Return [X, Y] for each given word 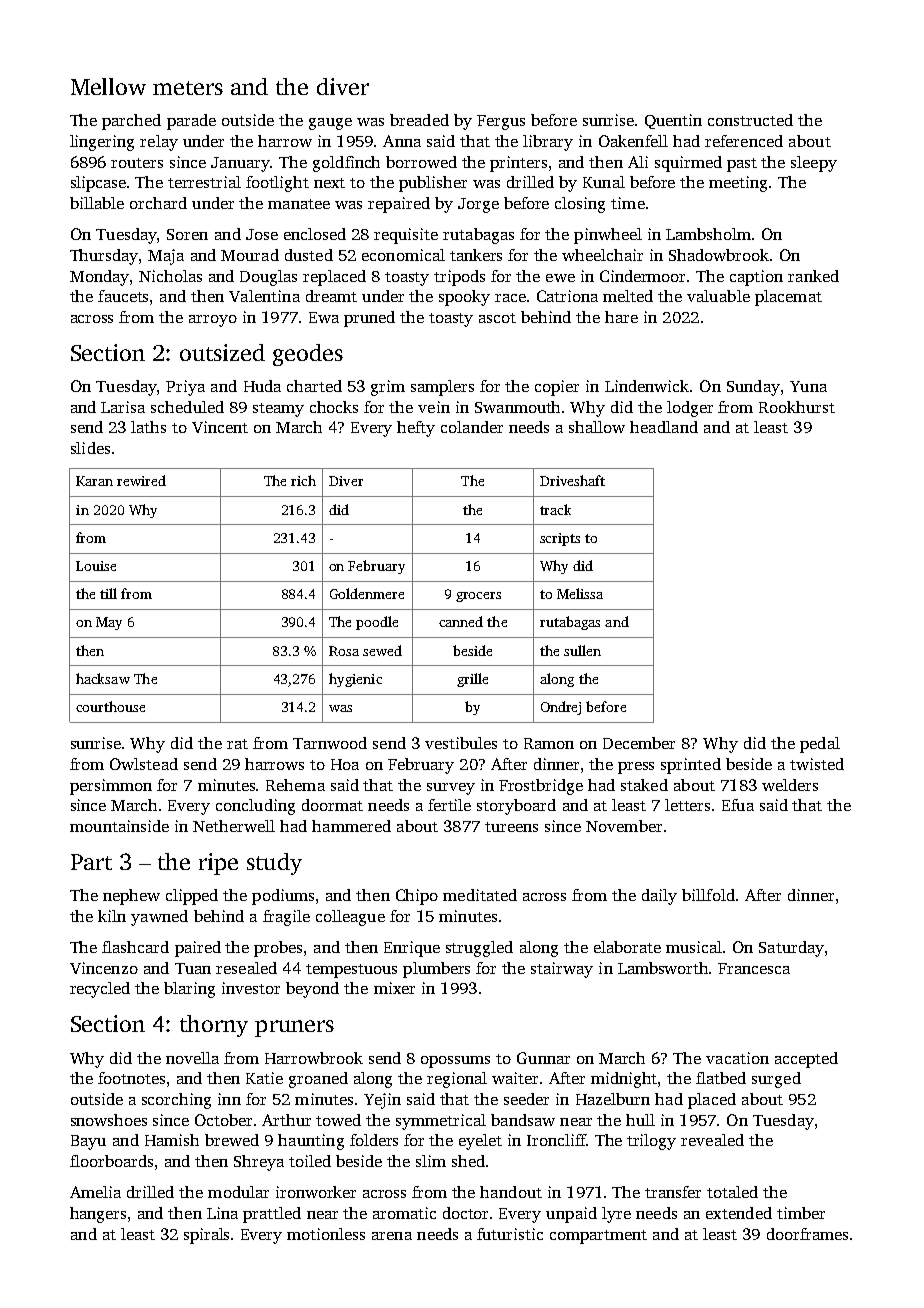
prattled [272, 1215]
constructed [750, 120]
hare [621, 317]
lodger [690, 409]
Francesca [754, 968]
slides [90, 448]
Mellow [108, 86]
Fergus [501, 122]
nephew [131, 897]
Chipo [417, 897]
